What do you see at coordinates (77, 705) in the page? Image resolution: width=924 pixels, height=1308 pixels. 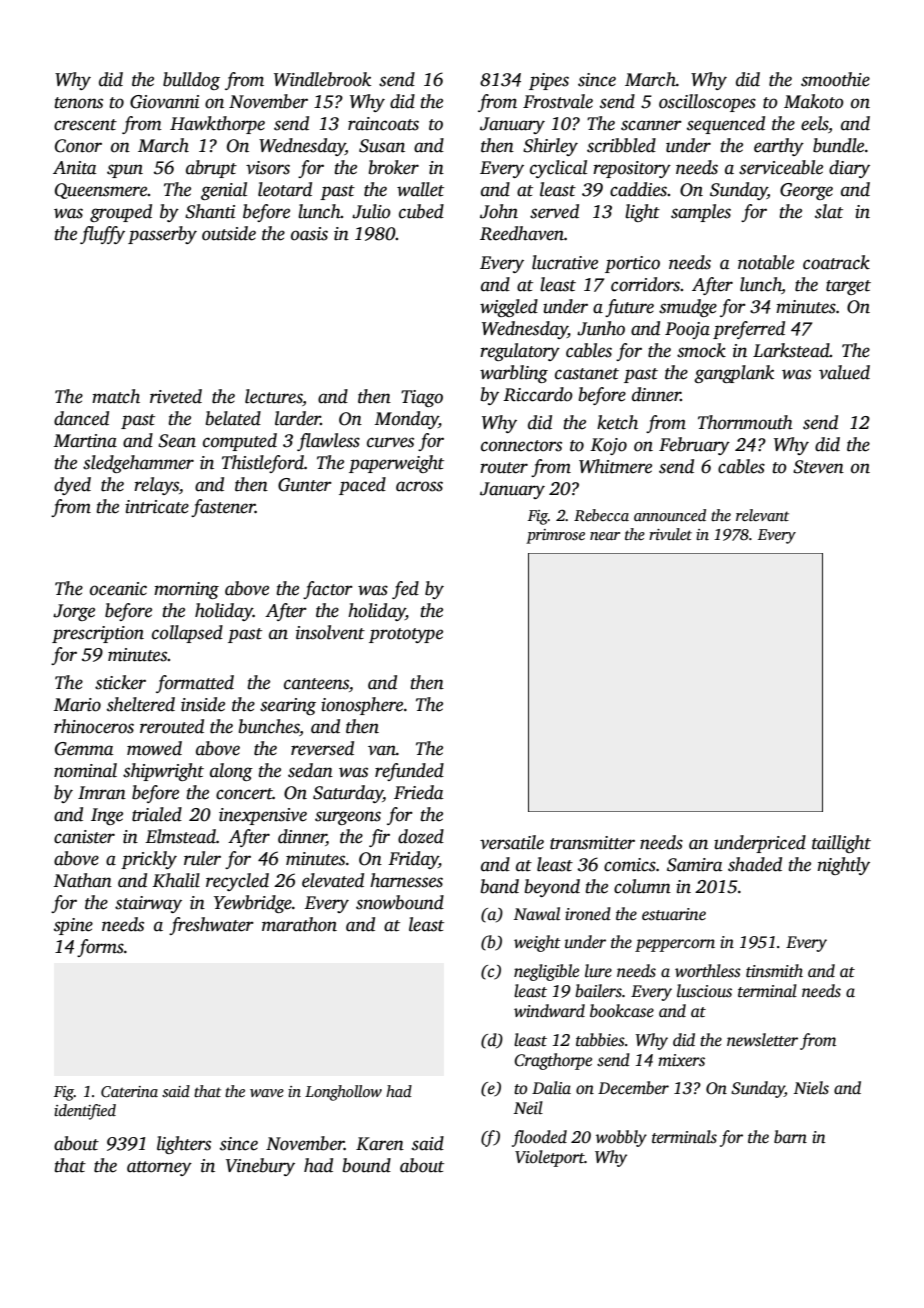 I see `Mario` at bounding box center [77, 705].
